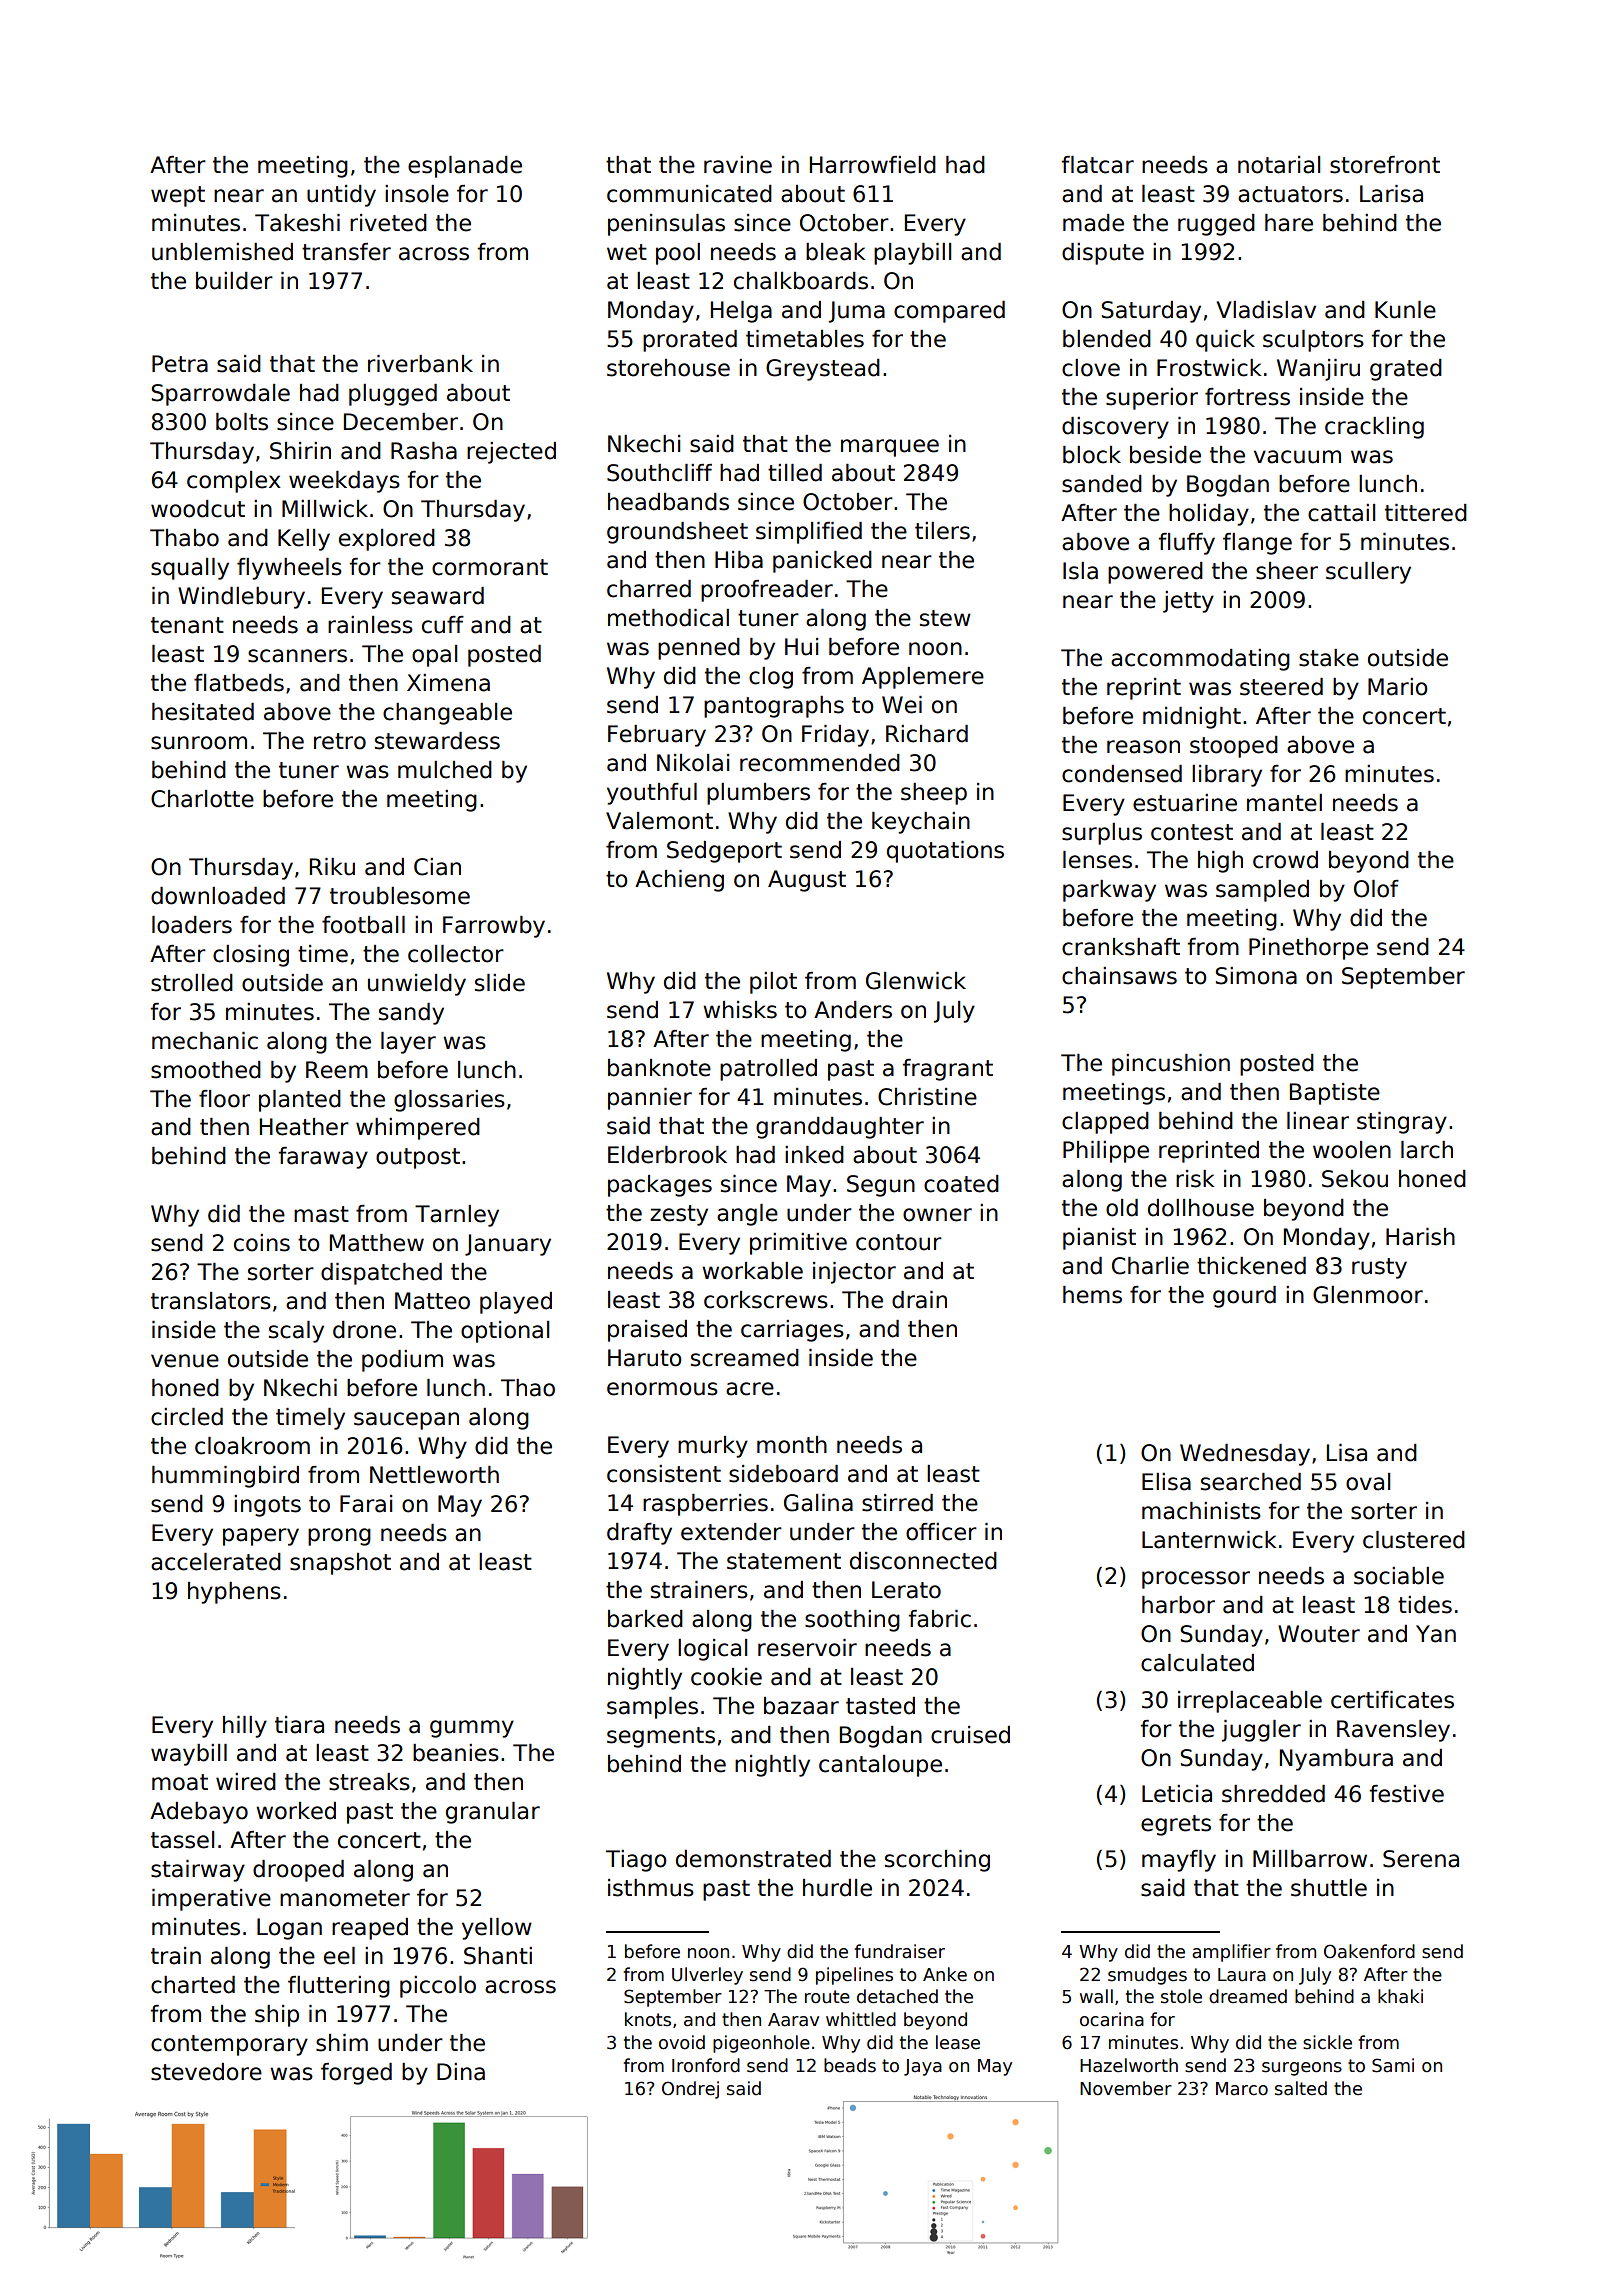  Describe the element at coordinates (1385, 165) in the screenshot. I see `storefront` at that location.
